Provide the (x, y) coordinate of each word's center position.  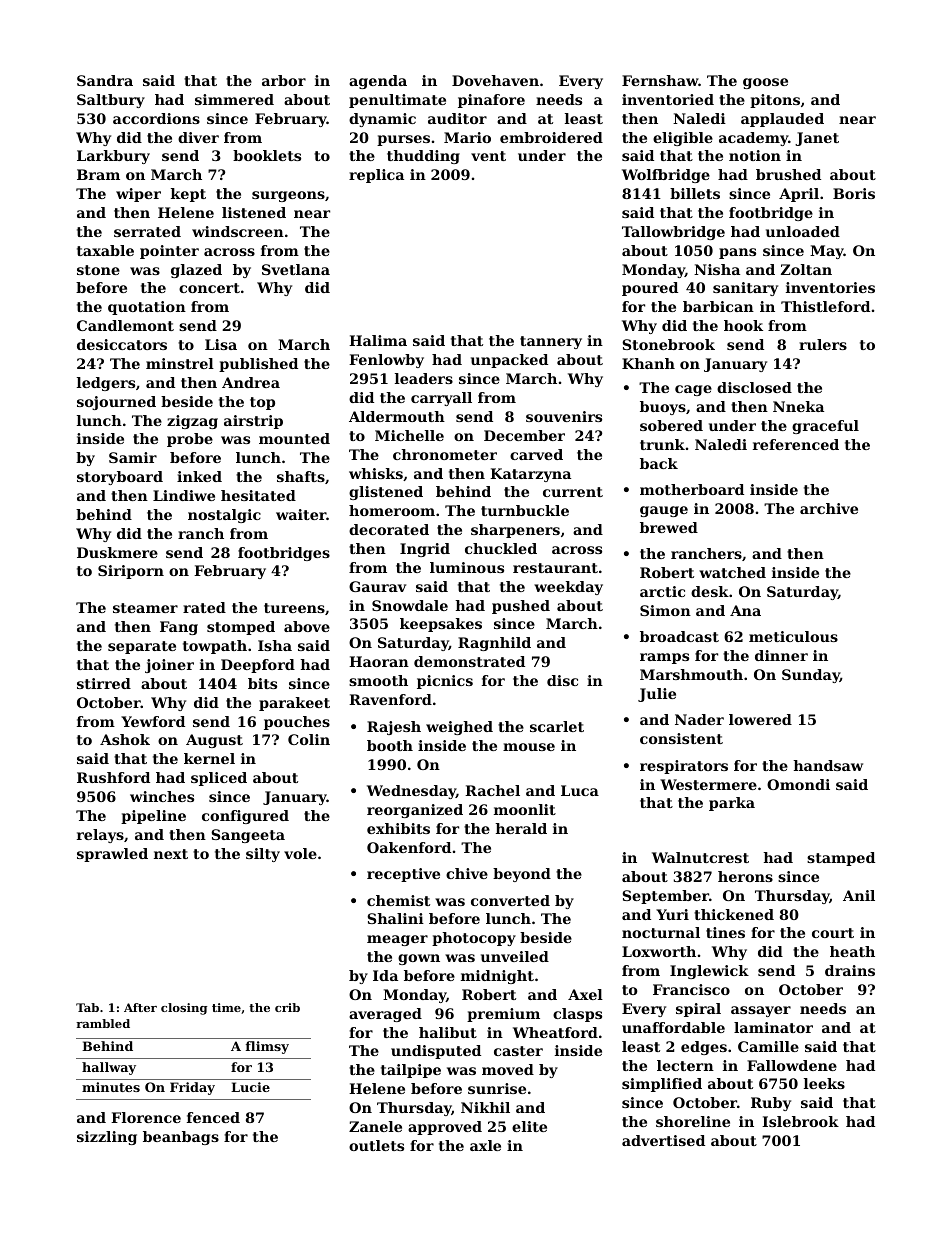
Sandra (105, 80)
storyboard (120, 478)
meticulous (793, 636)
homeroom (392, 510)
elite (529, 1126)
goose (765, 83)
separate (142, 647)
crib (287, 1007)
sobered (671, 425)
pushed (521, 607)
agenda (378, 82)
